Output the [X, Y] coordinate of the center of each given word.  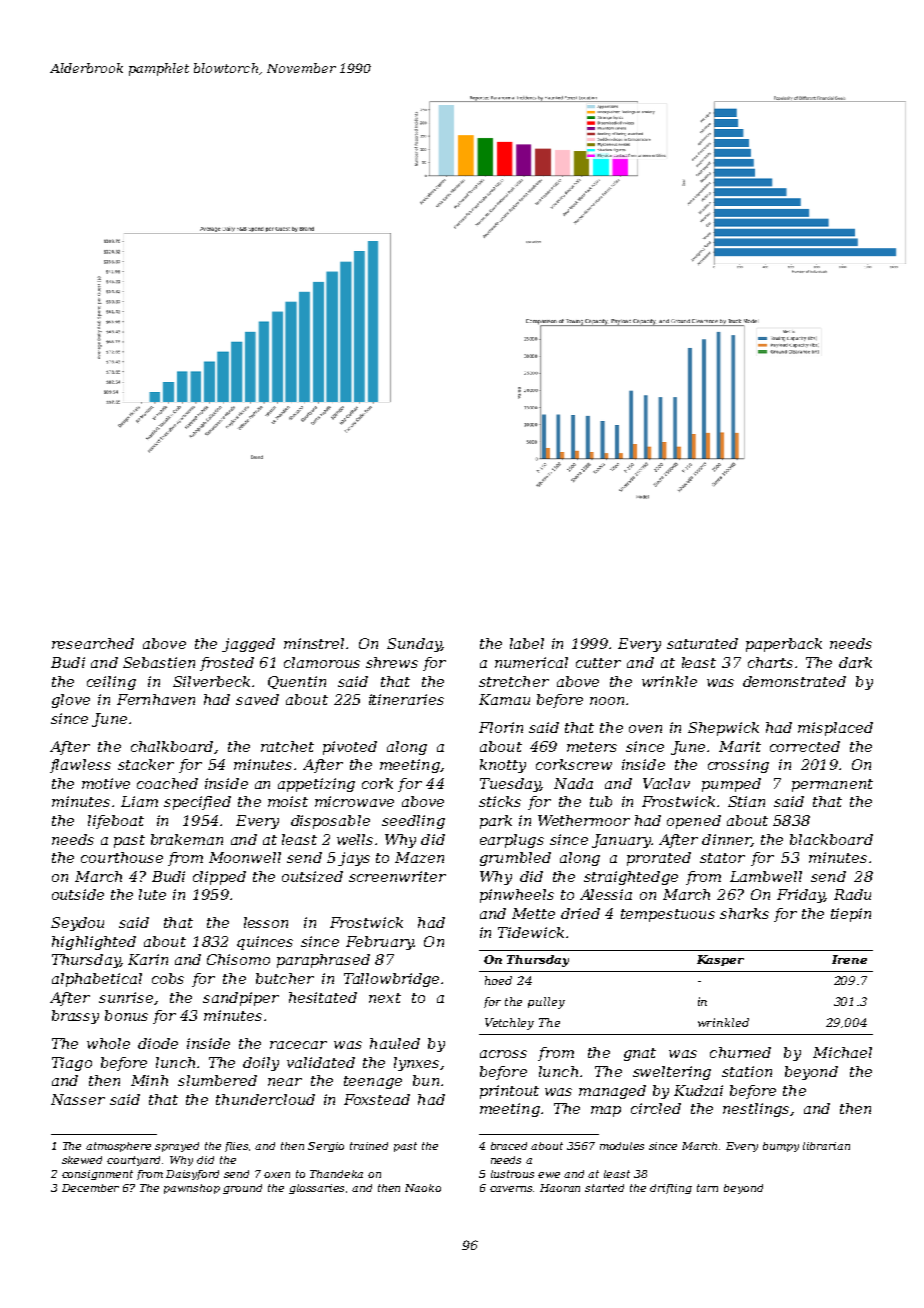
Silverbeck [211, 681]
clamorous [322, 662]
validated [321, 1062]
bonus [126, 1015]
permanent [832, 785]
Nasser [78, 1099]
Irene [849, 959]
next [385, 998]
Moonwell [245, 857]
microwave [354, 801]
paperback [784, 645]
